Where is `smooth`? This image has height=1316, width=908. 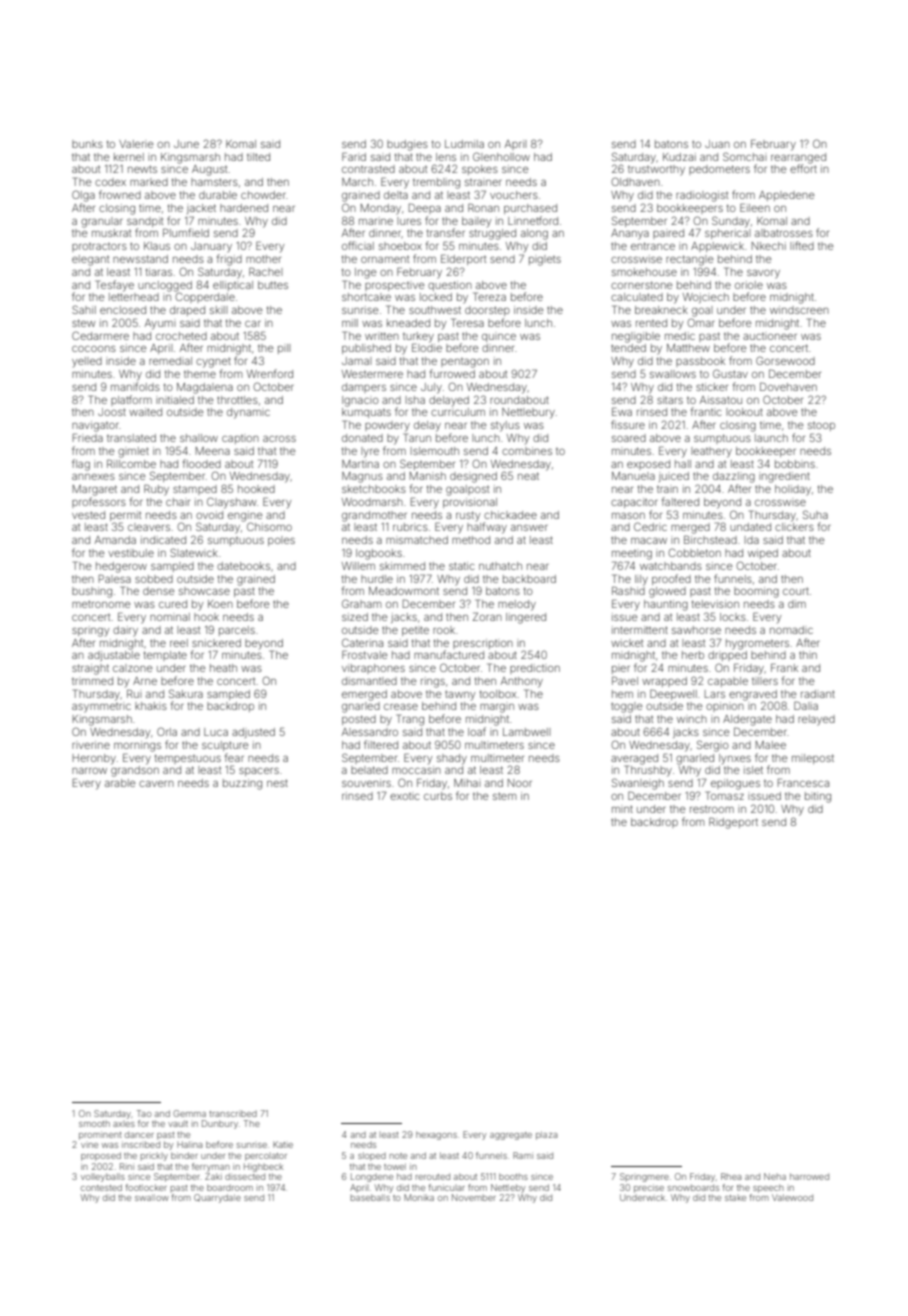
smooth is located at coordinates (94, 1124).
